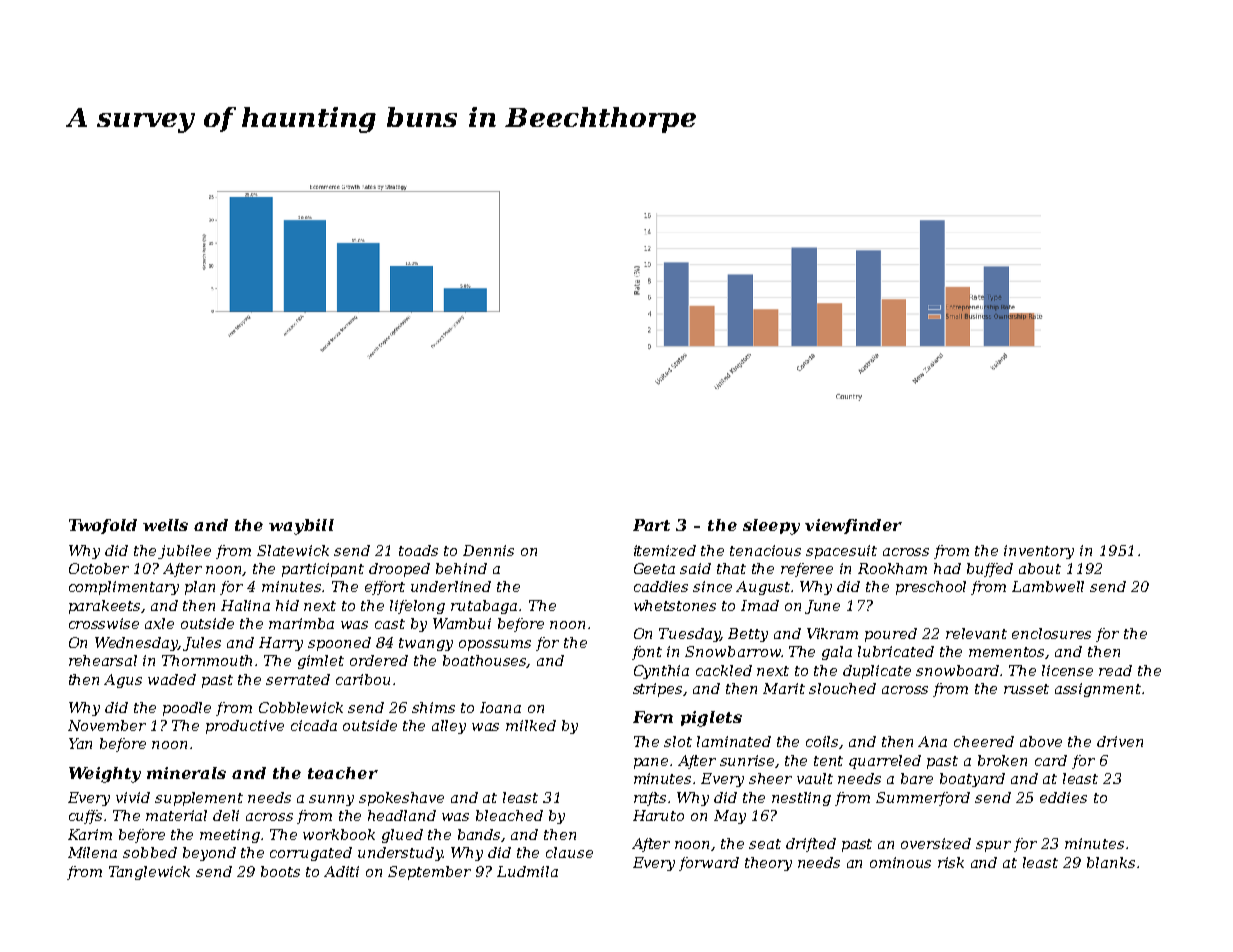  What do you see at coordinates (123, 681) in the image?
I see `Agus` at bounding box center [123, 681].
